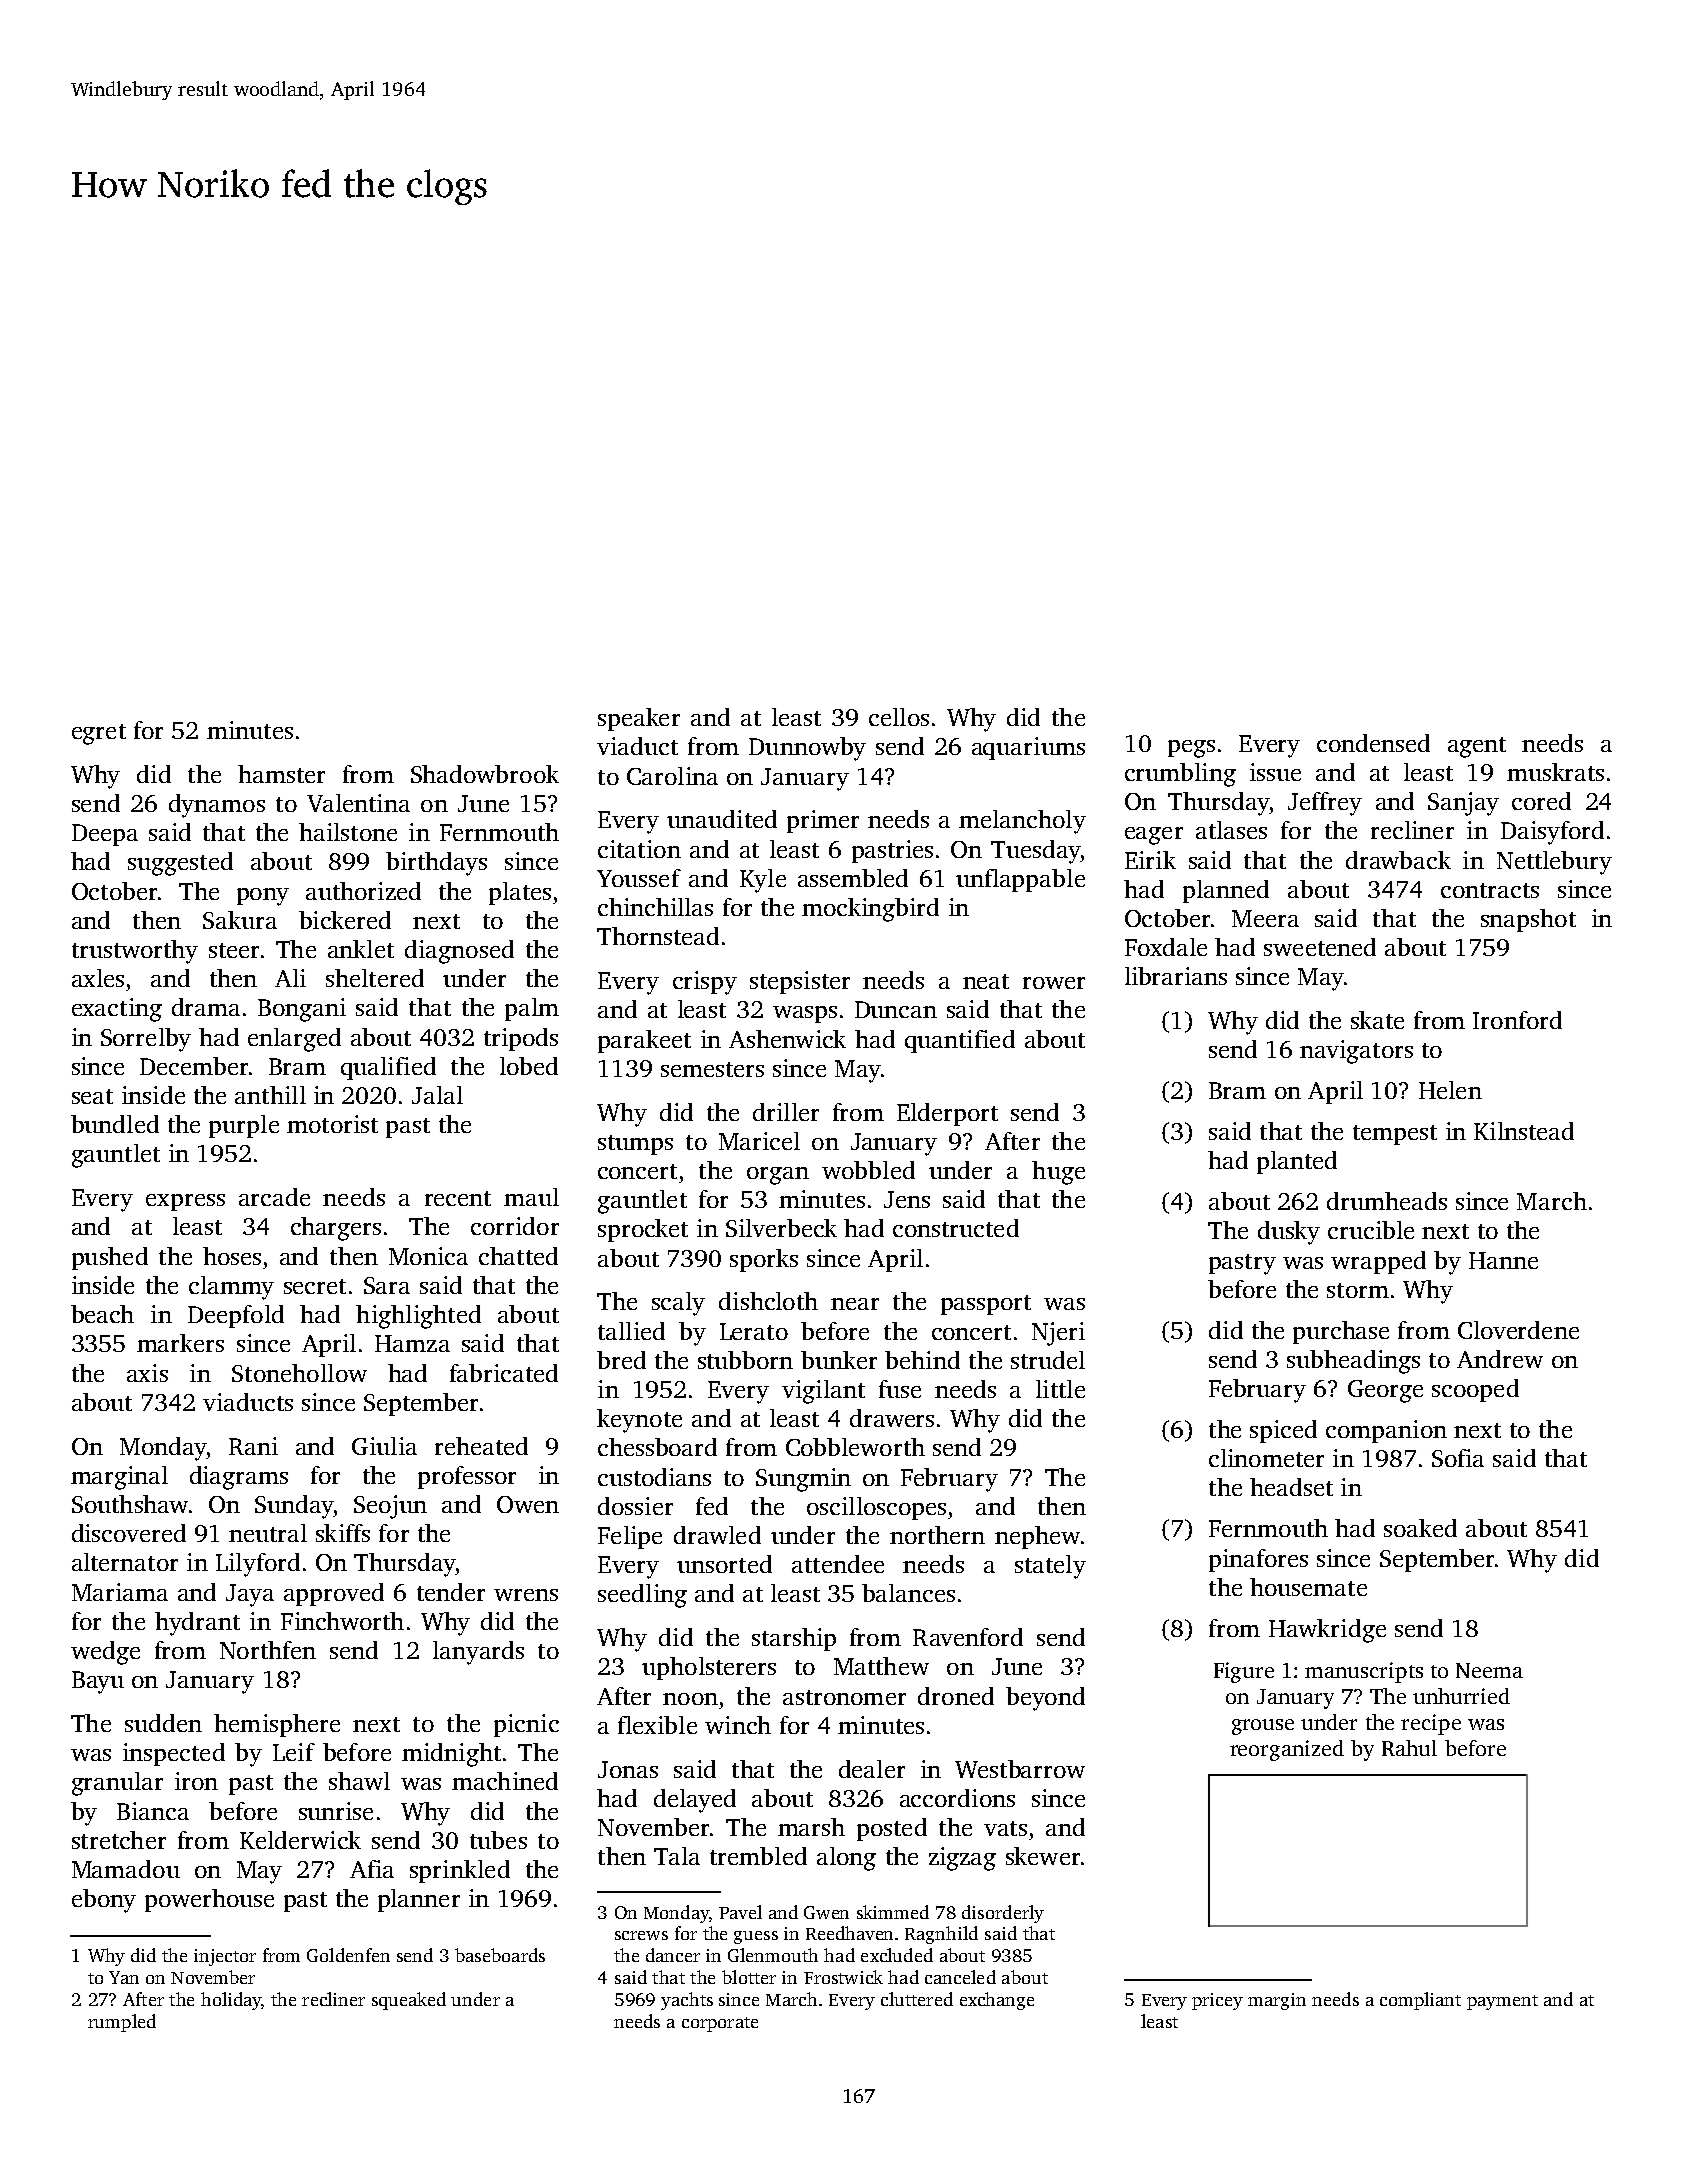  Describe the element at coordinates (899, 717) in the image. I see `cellos` at that location.
